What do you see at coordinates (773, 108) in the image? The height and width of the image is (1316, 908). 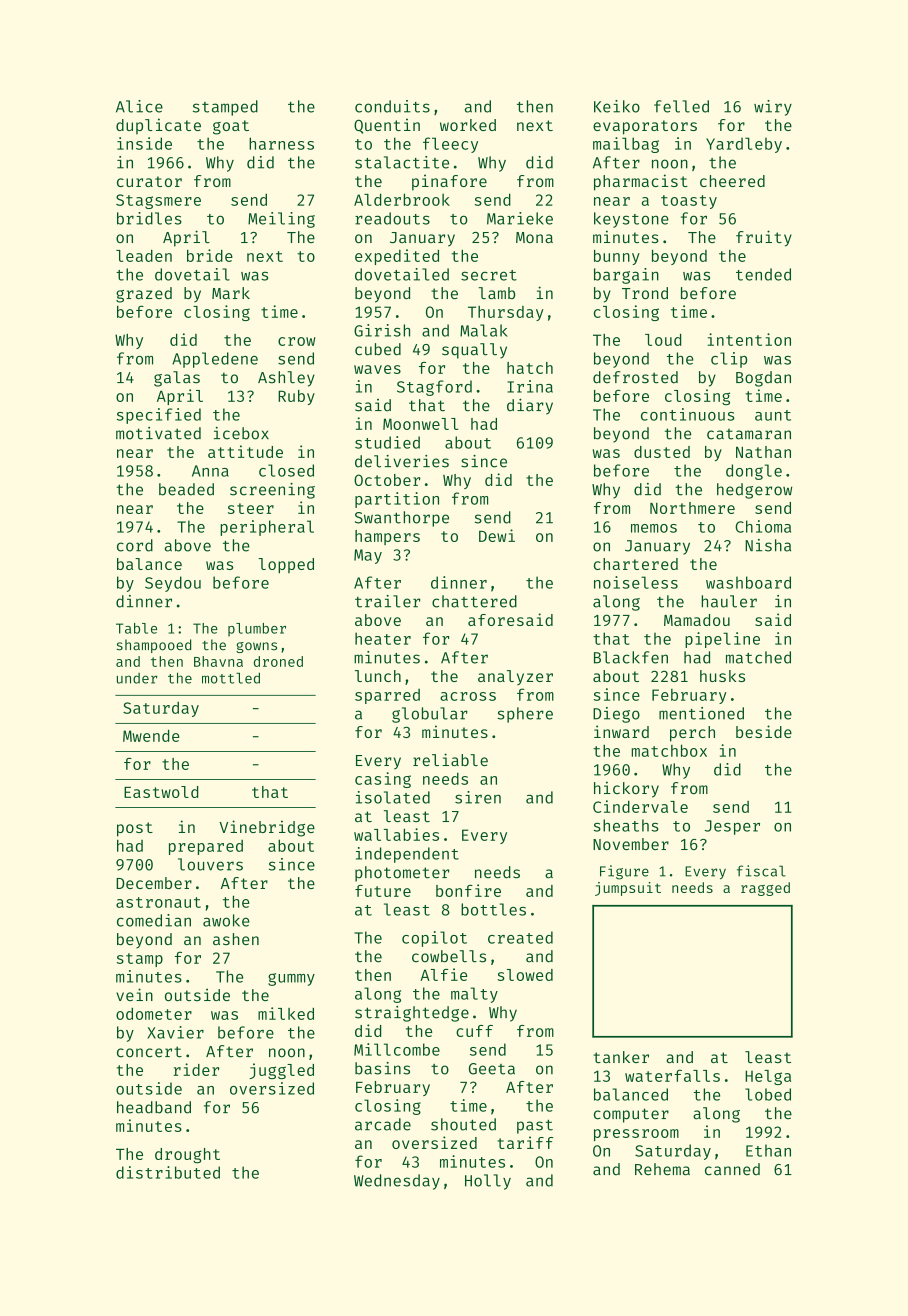 I see `wiry` at bounding box center [773, 108].
